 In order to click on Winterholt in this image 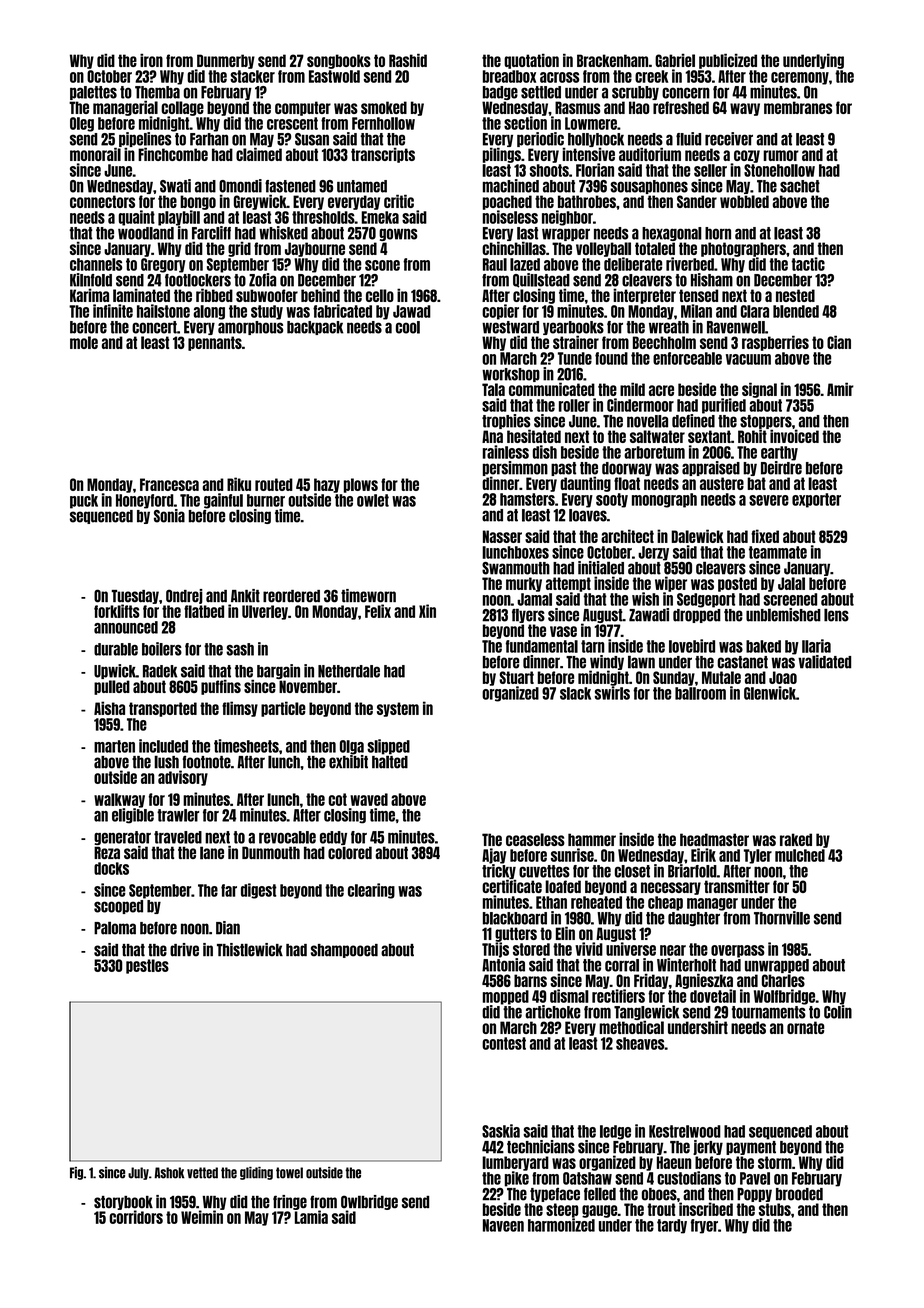, I will do `click(686, 965)`.
